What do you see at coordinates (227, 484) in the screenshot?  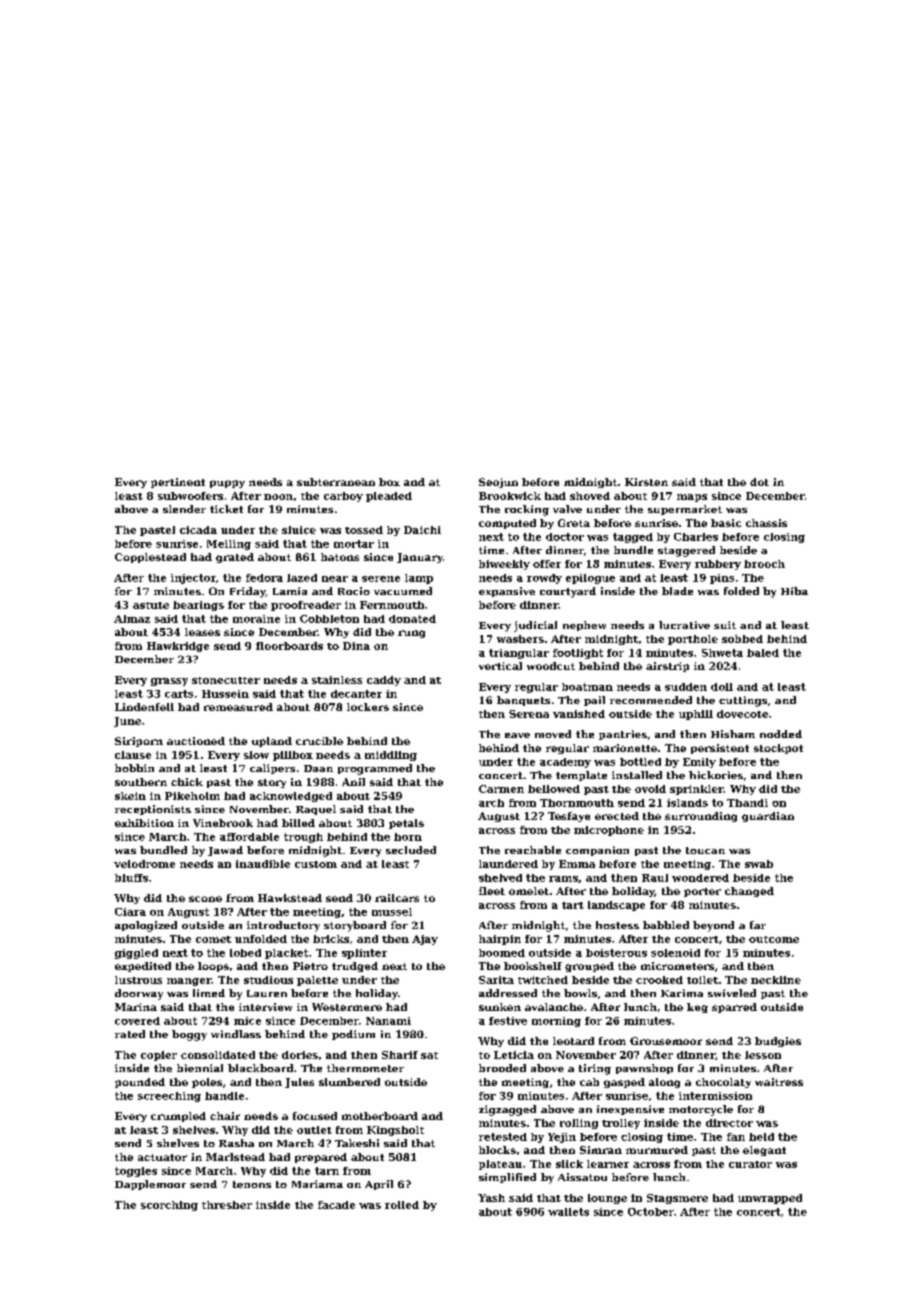 I see `puppy` at bounding box center [227, 484].
